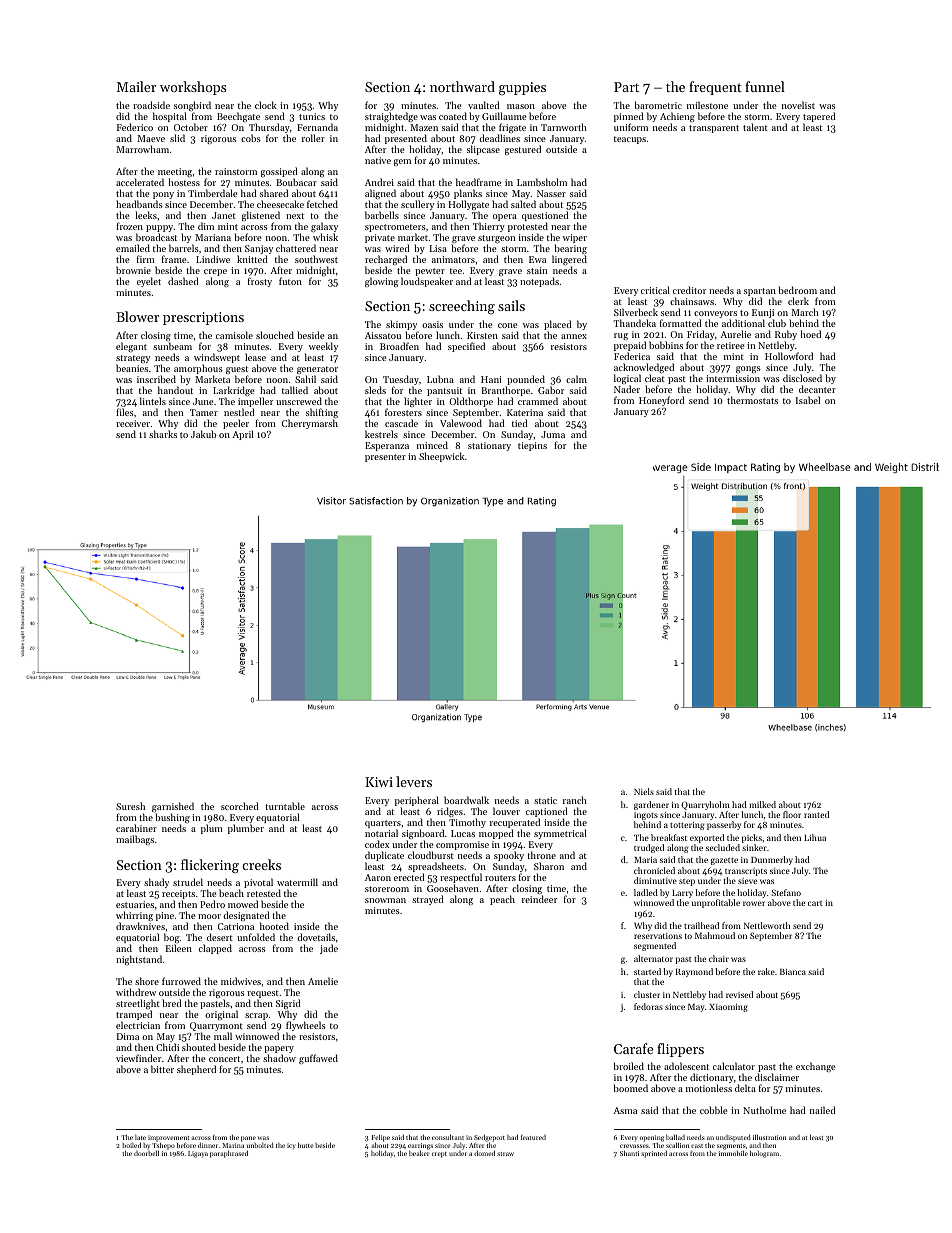 The height and width of the image is (1233, 952). What do you see at coordinates (537, 270) in the image?
I see `stain` at bounding box center [537, 270].
